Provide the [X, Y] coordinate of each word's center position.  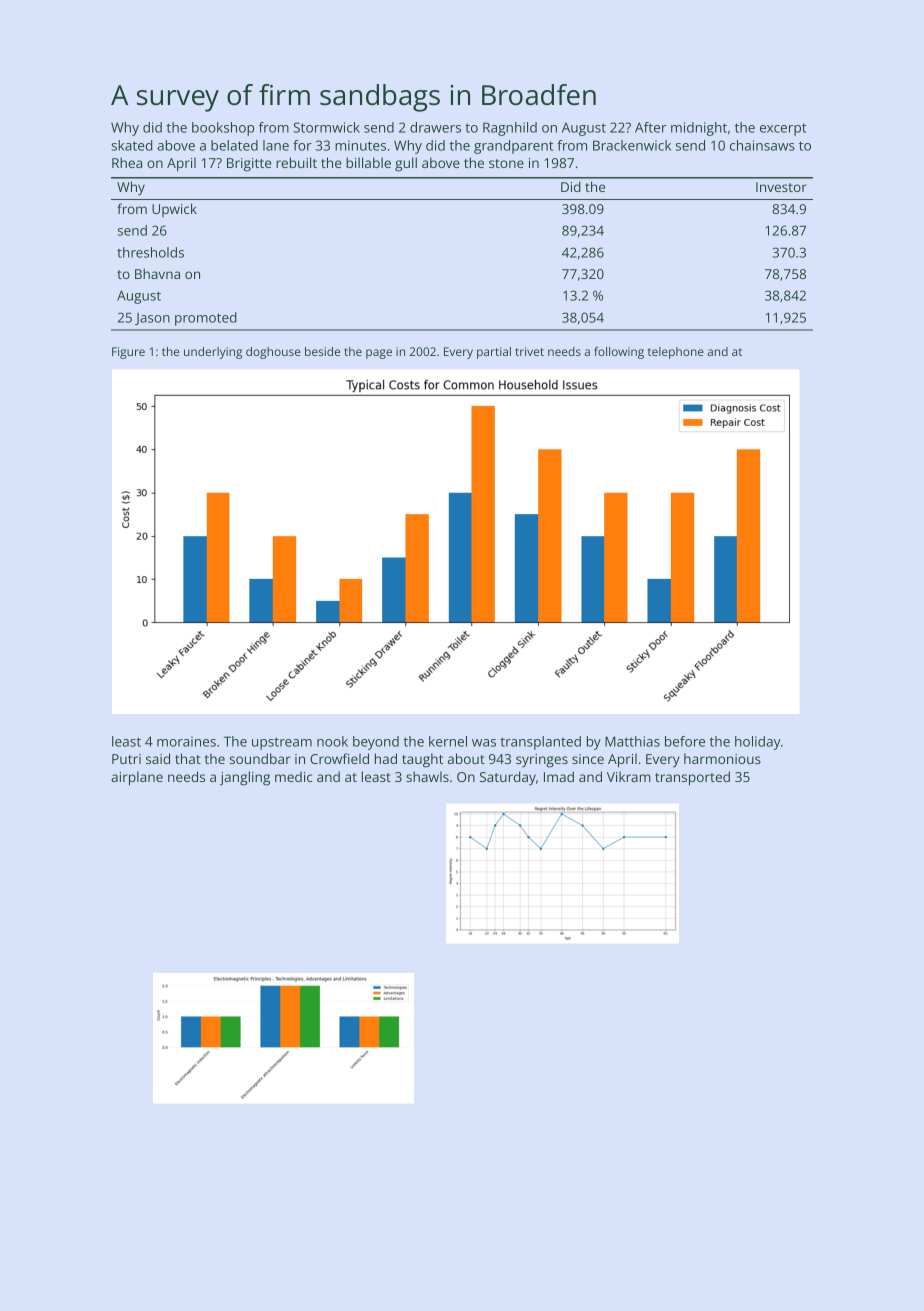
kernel [448, 741]
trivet [529, 351]
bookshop [223, 129]
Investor [781, 187]
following [619, 353]
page [379, 354]
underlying [213, 353]
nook [332, 741]
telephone [676, 353]
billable [368, 162]
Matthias [632, 741]
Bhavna [157, 273]
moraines [186, 741]
